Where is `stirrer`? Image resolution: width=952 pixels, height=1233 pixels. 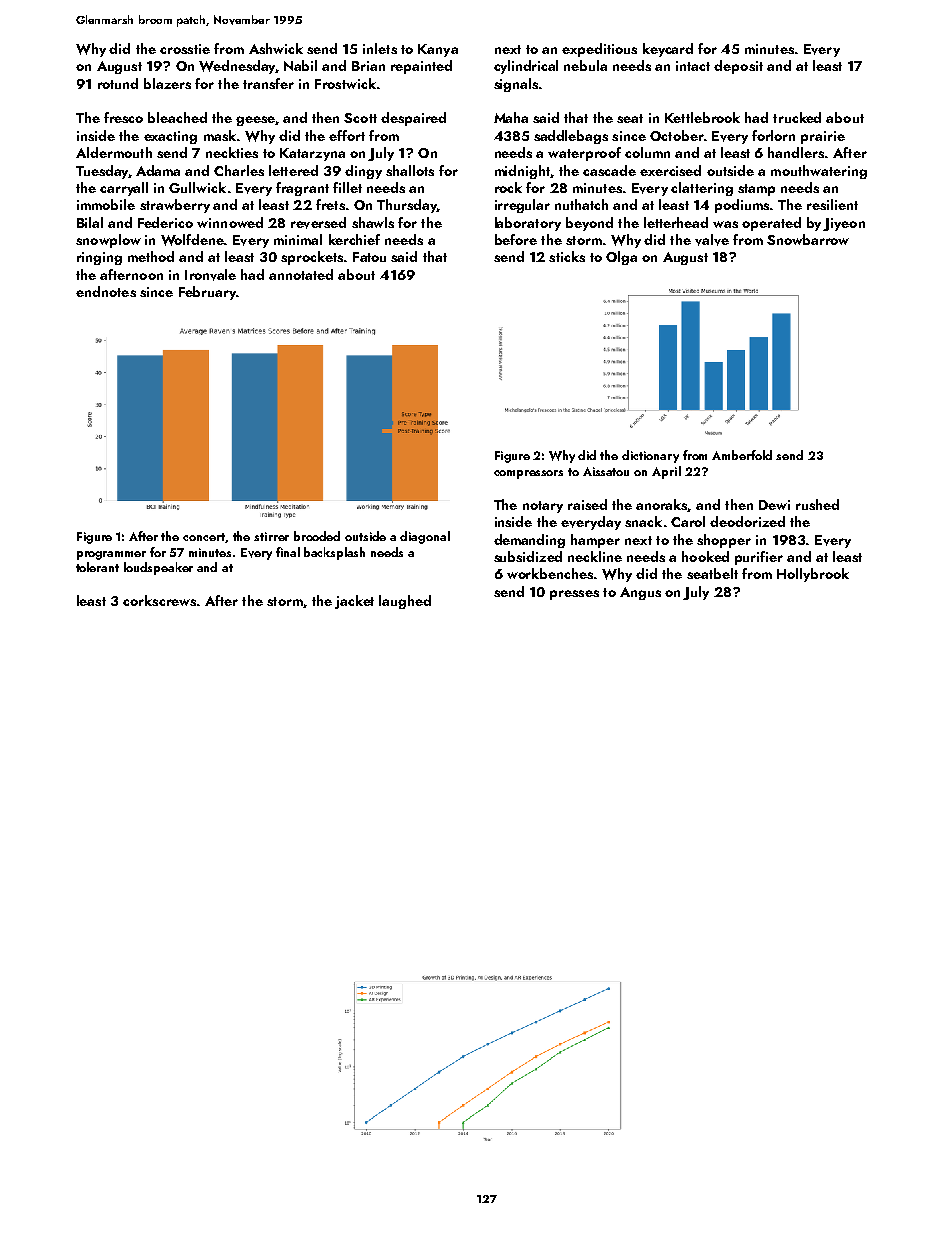 stirrer is located at coordinates (271, 536).
